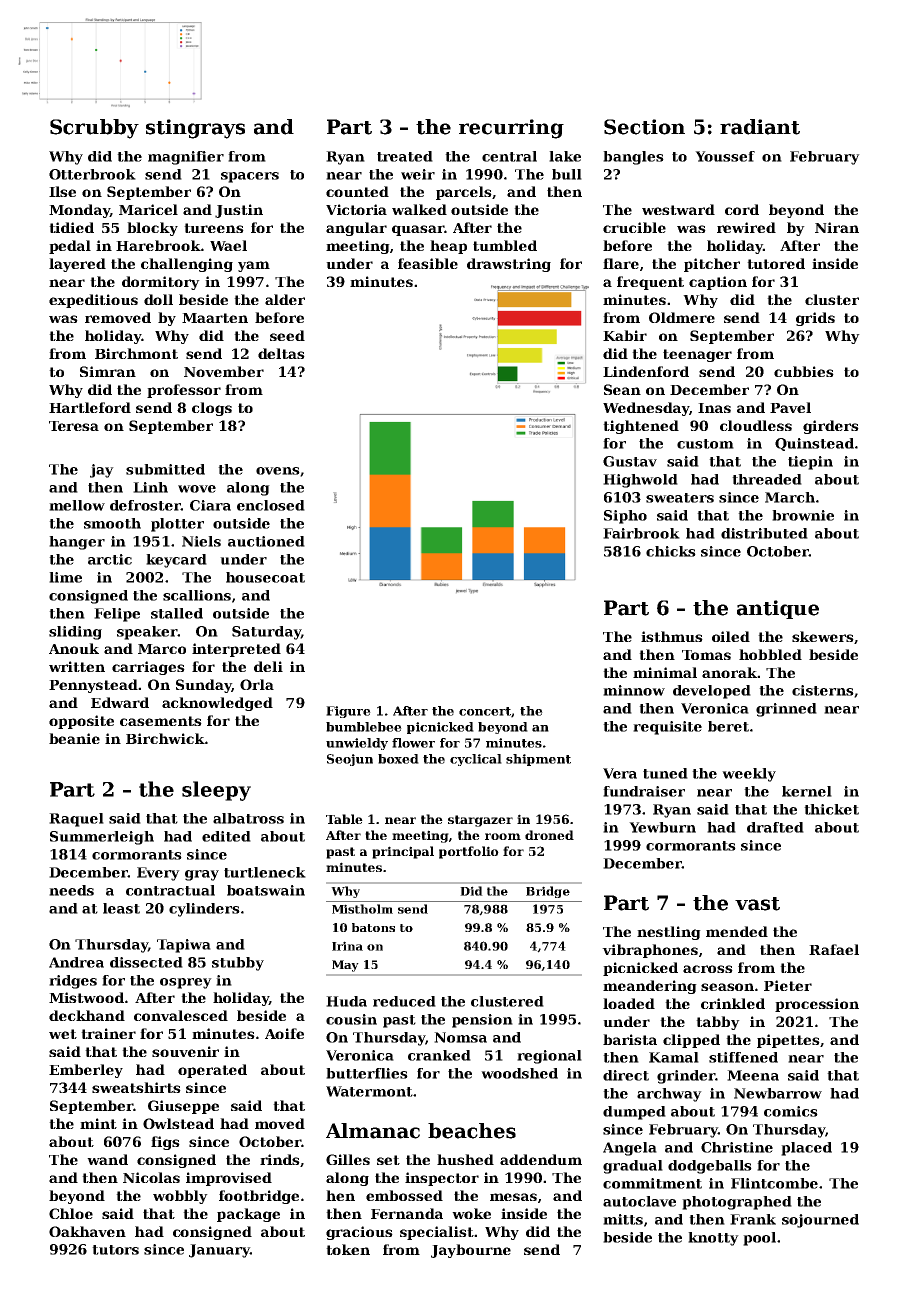  What do you see at coordinates (476, 760) in the document?
I see `cyclical` at bounding box center [476, 760].
